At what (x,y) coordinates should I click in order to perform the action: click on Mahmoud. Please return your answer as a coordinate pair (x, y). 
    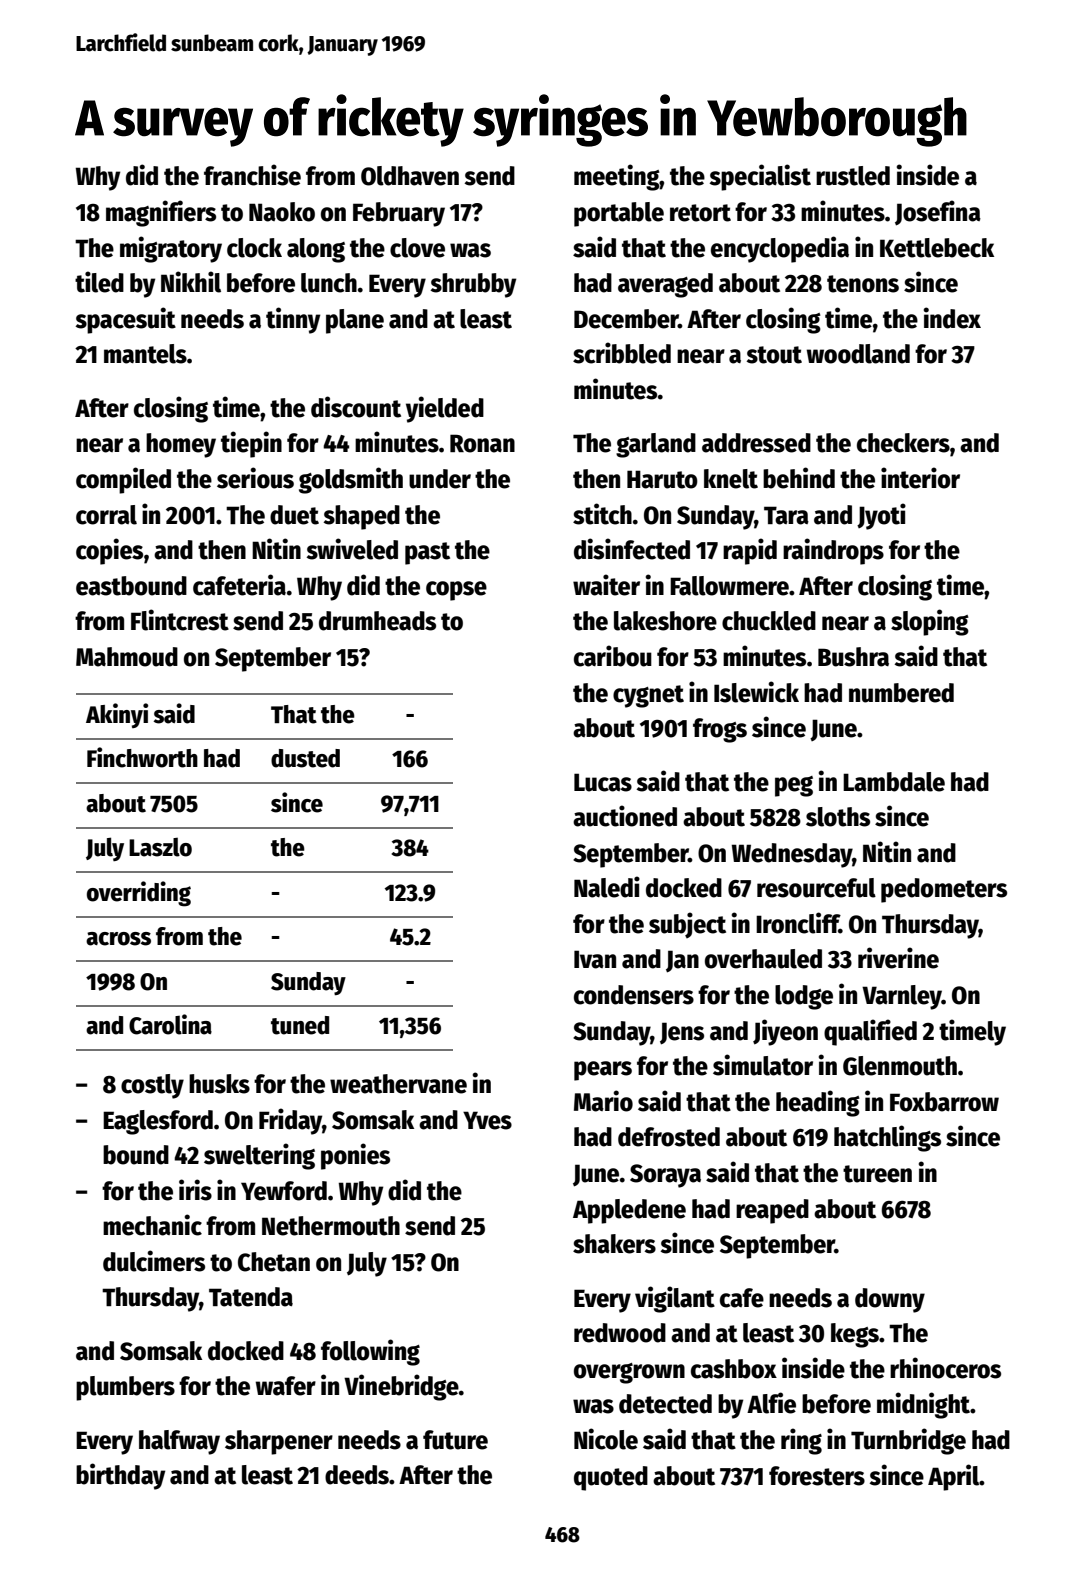
    Looking at the image, I should click on (127, 657).
